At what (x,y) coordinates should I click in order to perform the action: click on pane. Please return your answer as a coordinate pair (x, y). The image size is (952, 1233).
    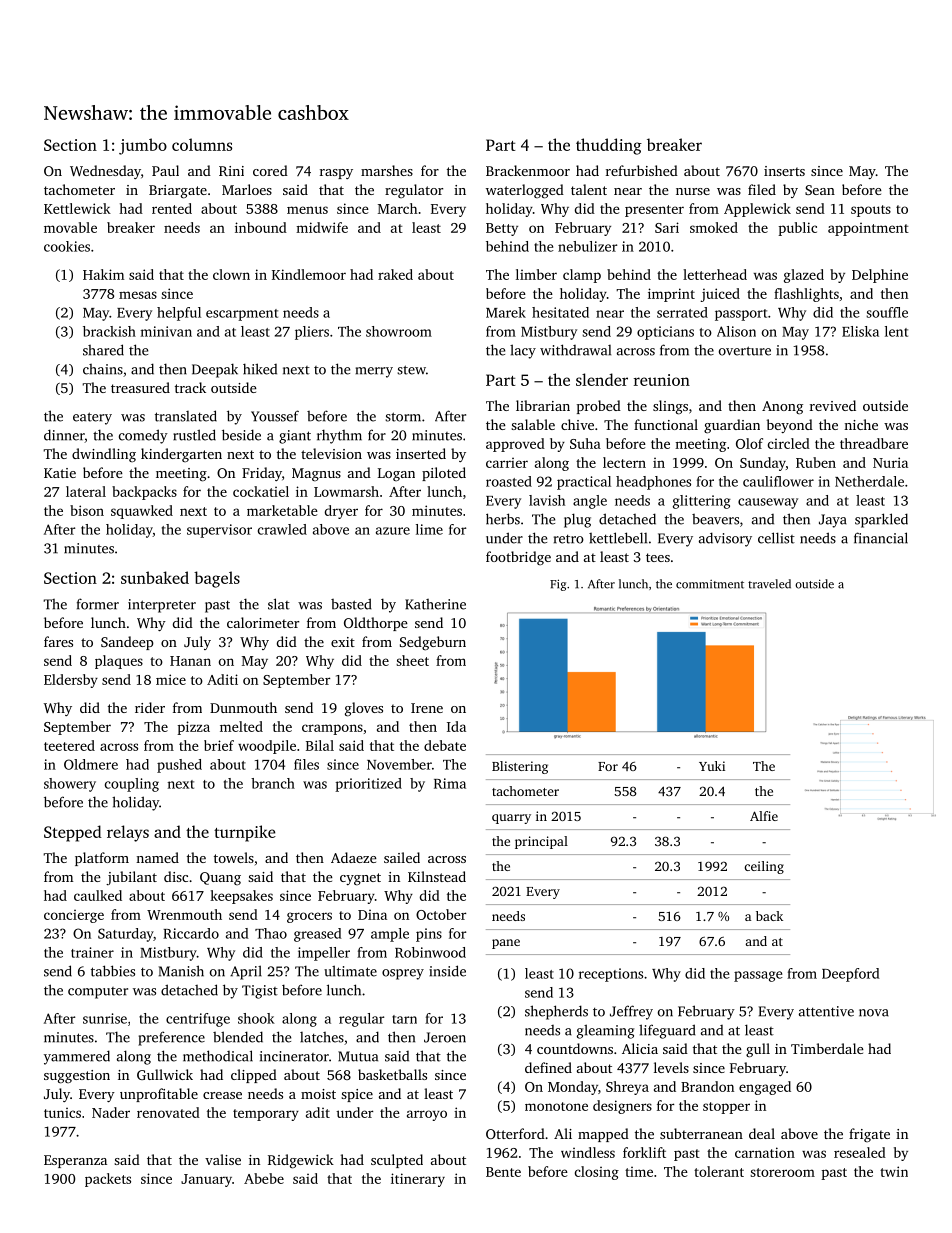
    Looking at the image, I should click on (506, 944).
